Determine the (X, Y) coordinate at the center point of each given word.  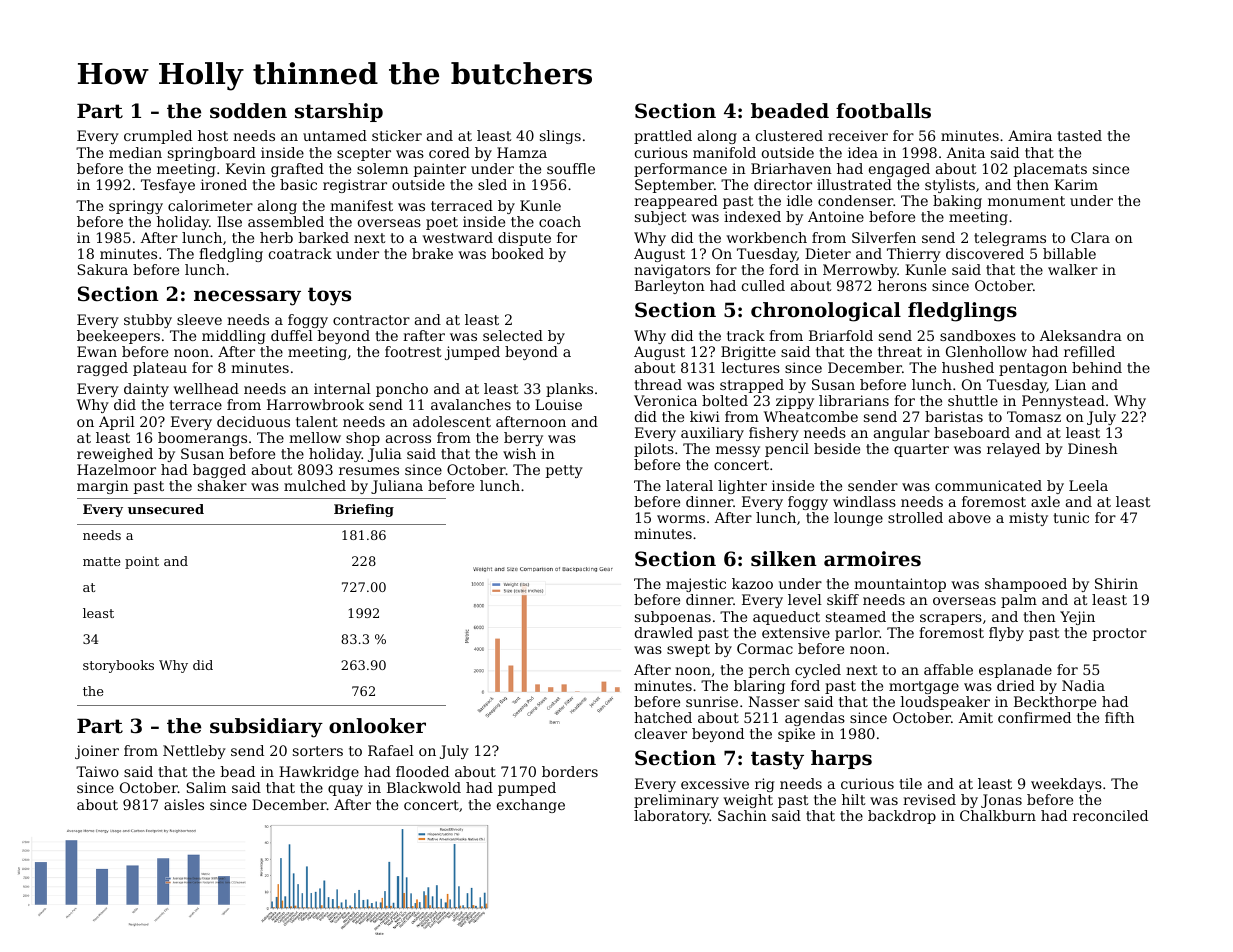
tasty (777, 760)
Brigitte (748, 353)
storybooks (118, 666)
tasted (1079, 135)
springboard (212, 154)
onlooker (377, 726)
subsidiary (266, 728)
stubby (148, 321)
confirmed (1034, 717)
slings (560, 137)
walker (1073, 269)
